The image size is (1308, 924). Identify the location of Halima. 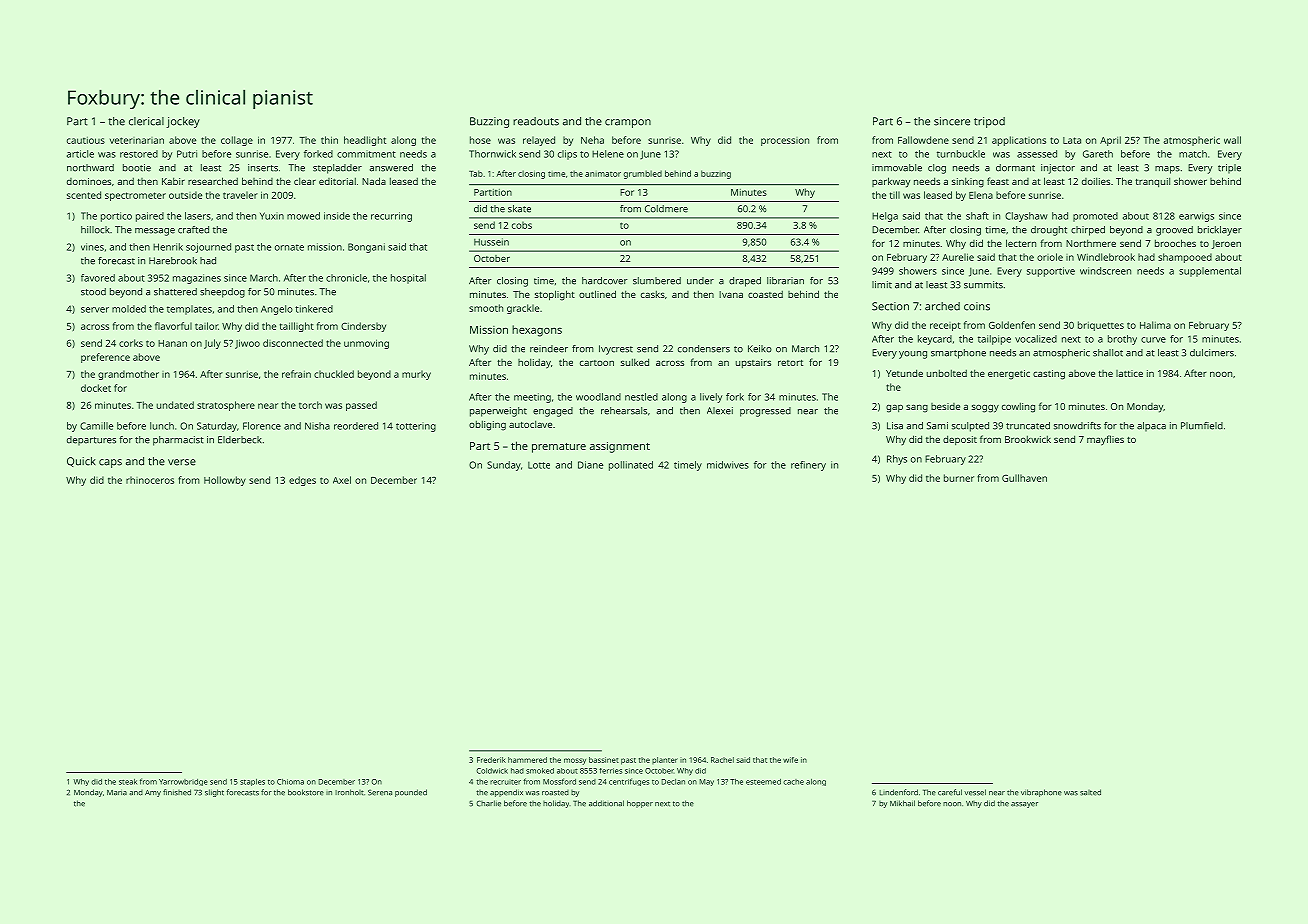
(1155, 325).
